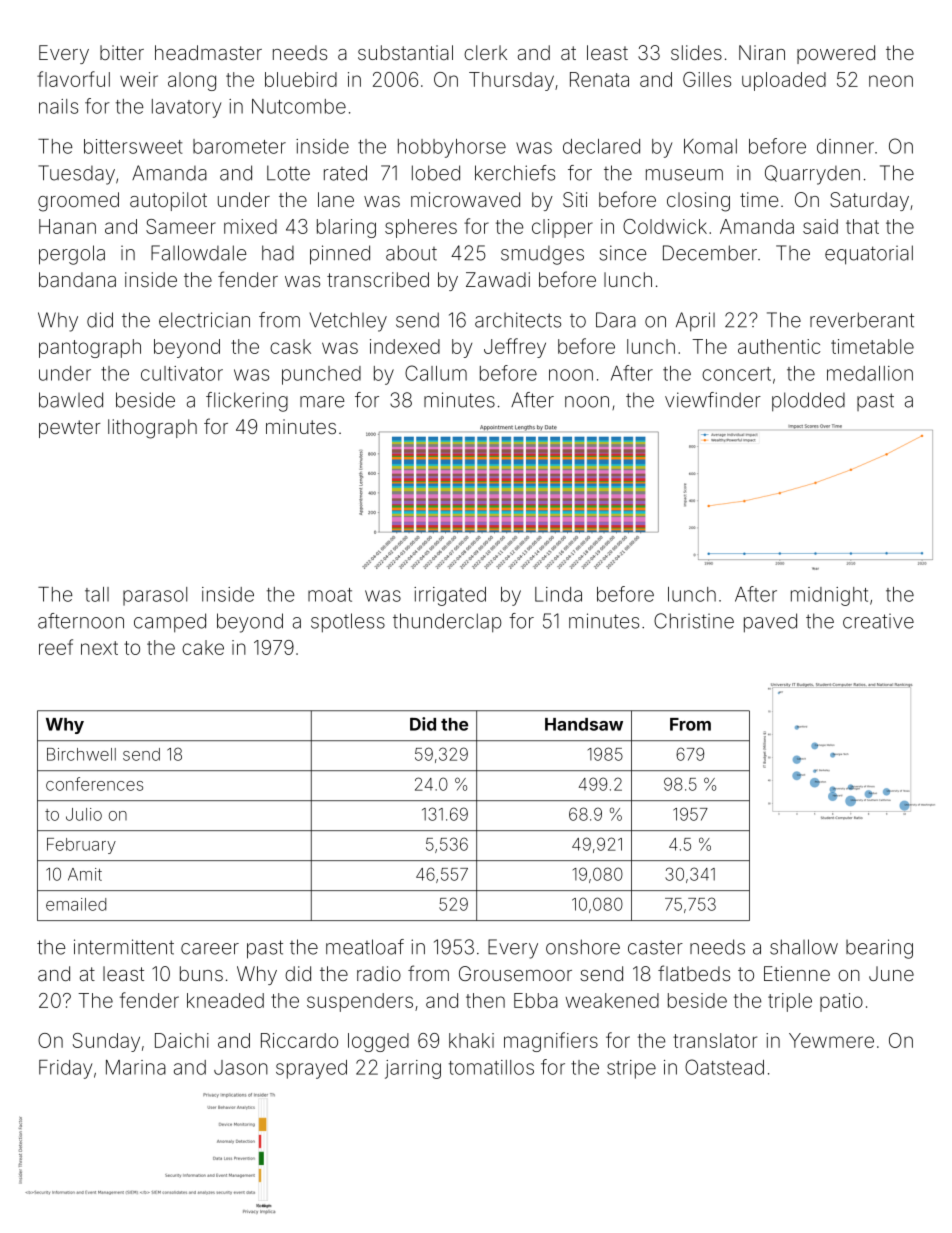 The image size is (952, 1233). I want to click on said, so click(820, 226).
